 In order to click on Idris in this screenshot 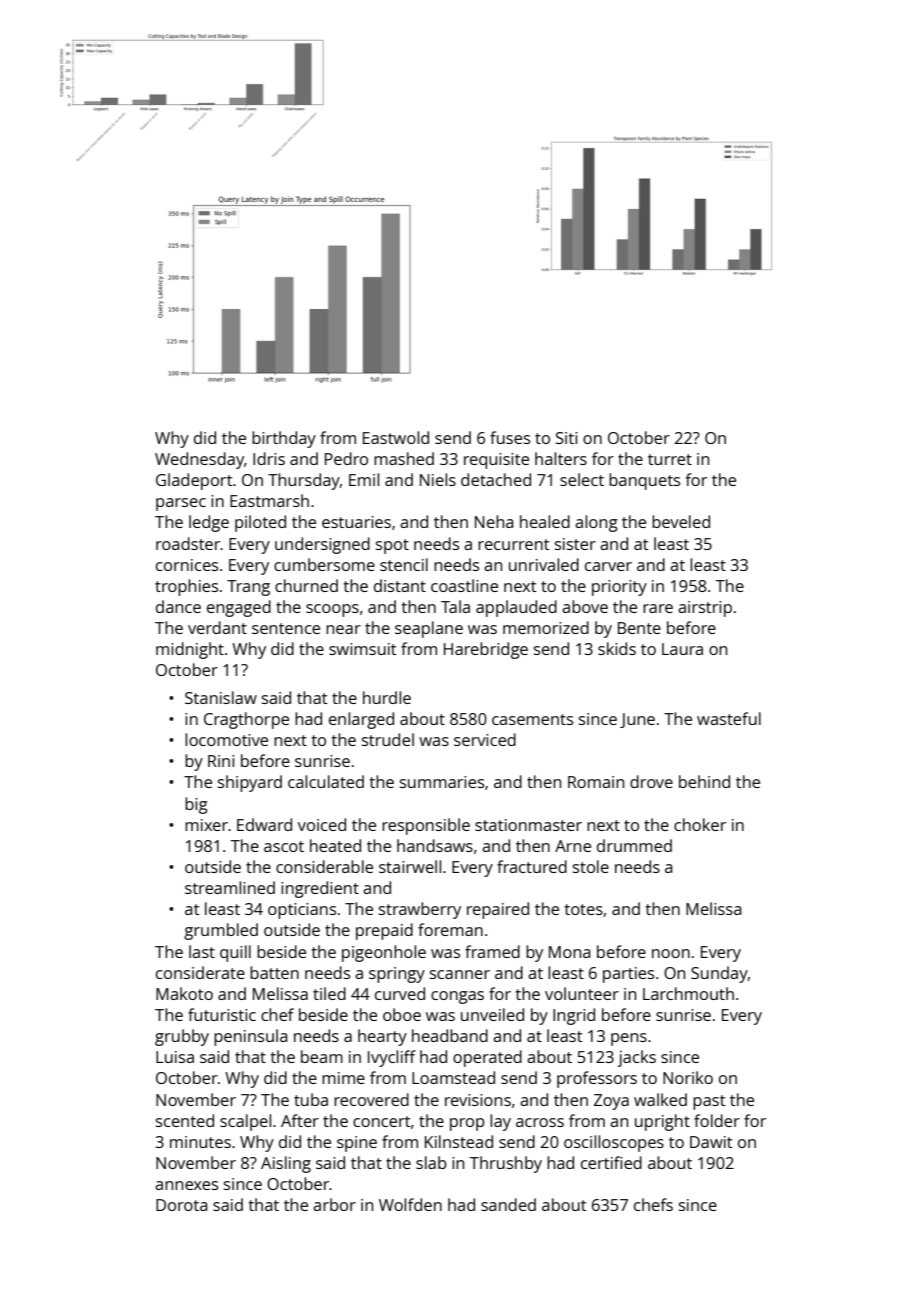, I will do `click(269, 458)`.
